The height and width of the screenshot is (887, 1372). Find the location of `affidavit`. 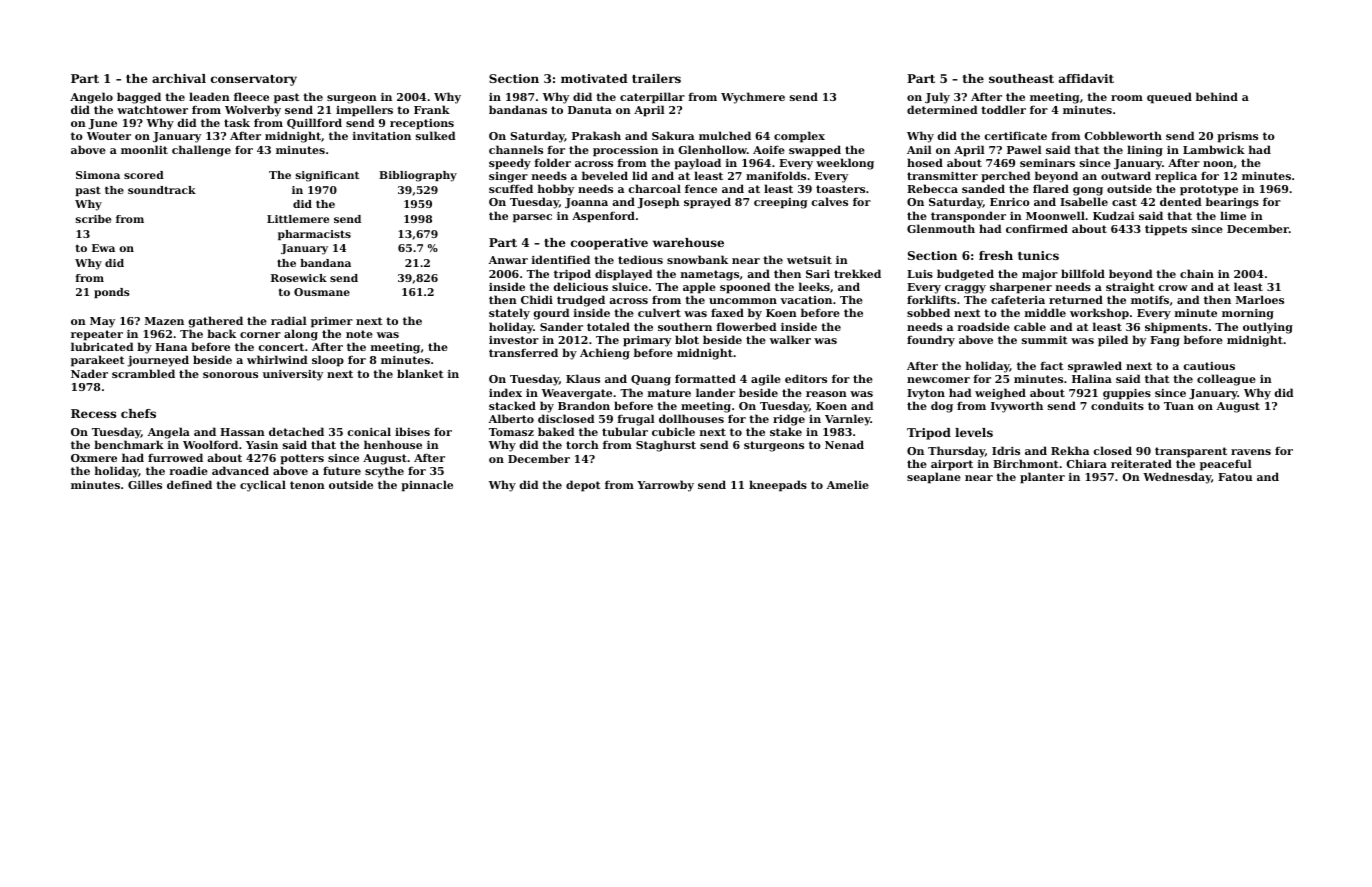

affidavit is located at coordinates (1086, 78).
